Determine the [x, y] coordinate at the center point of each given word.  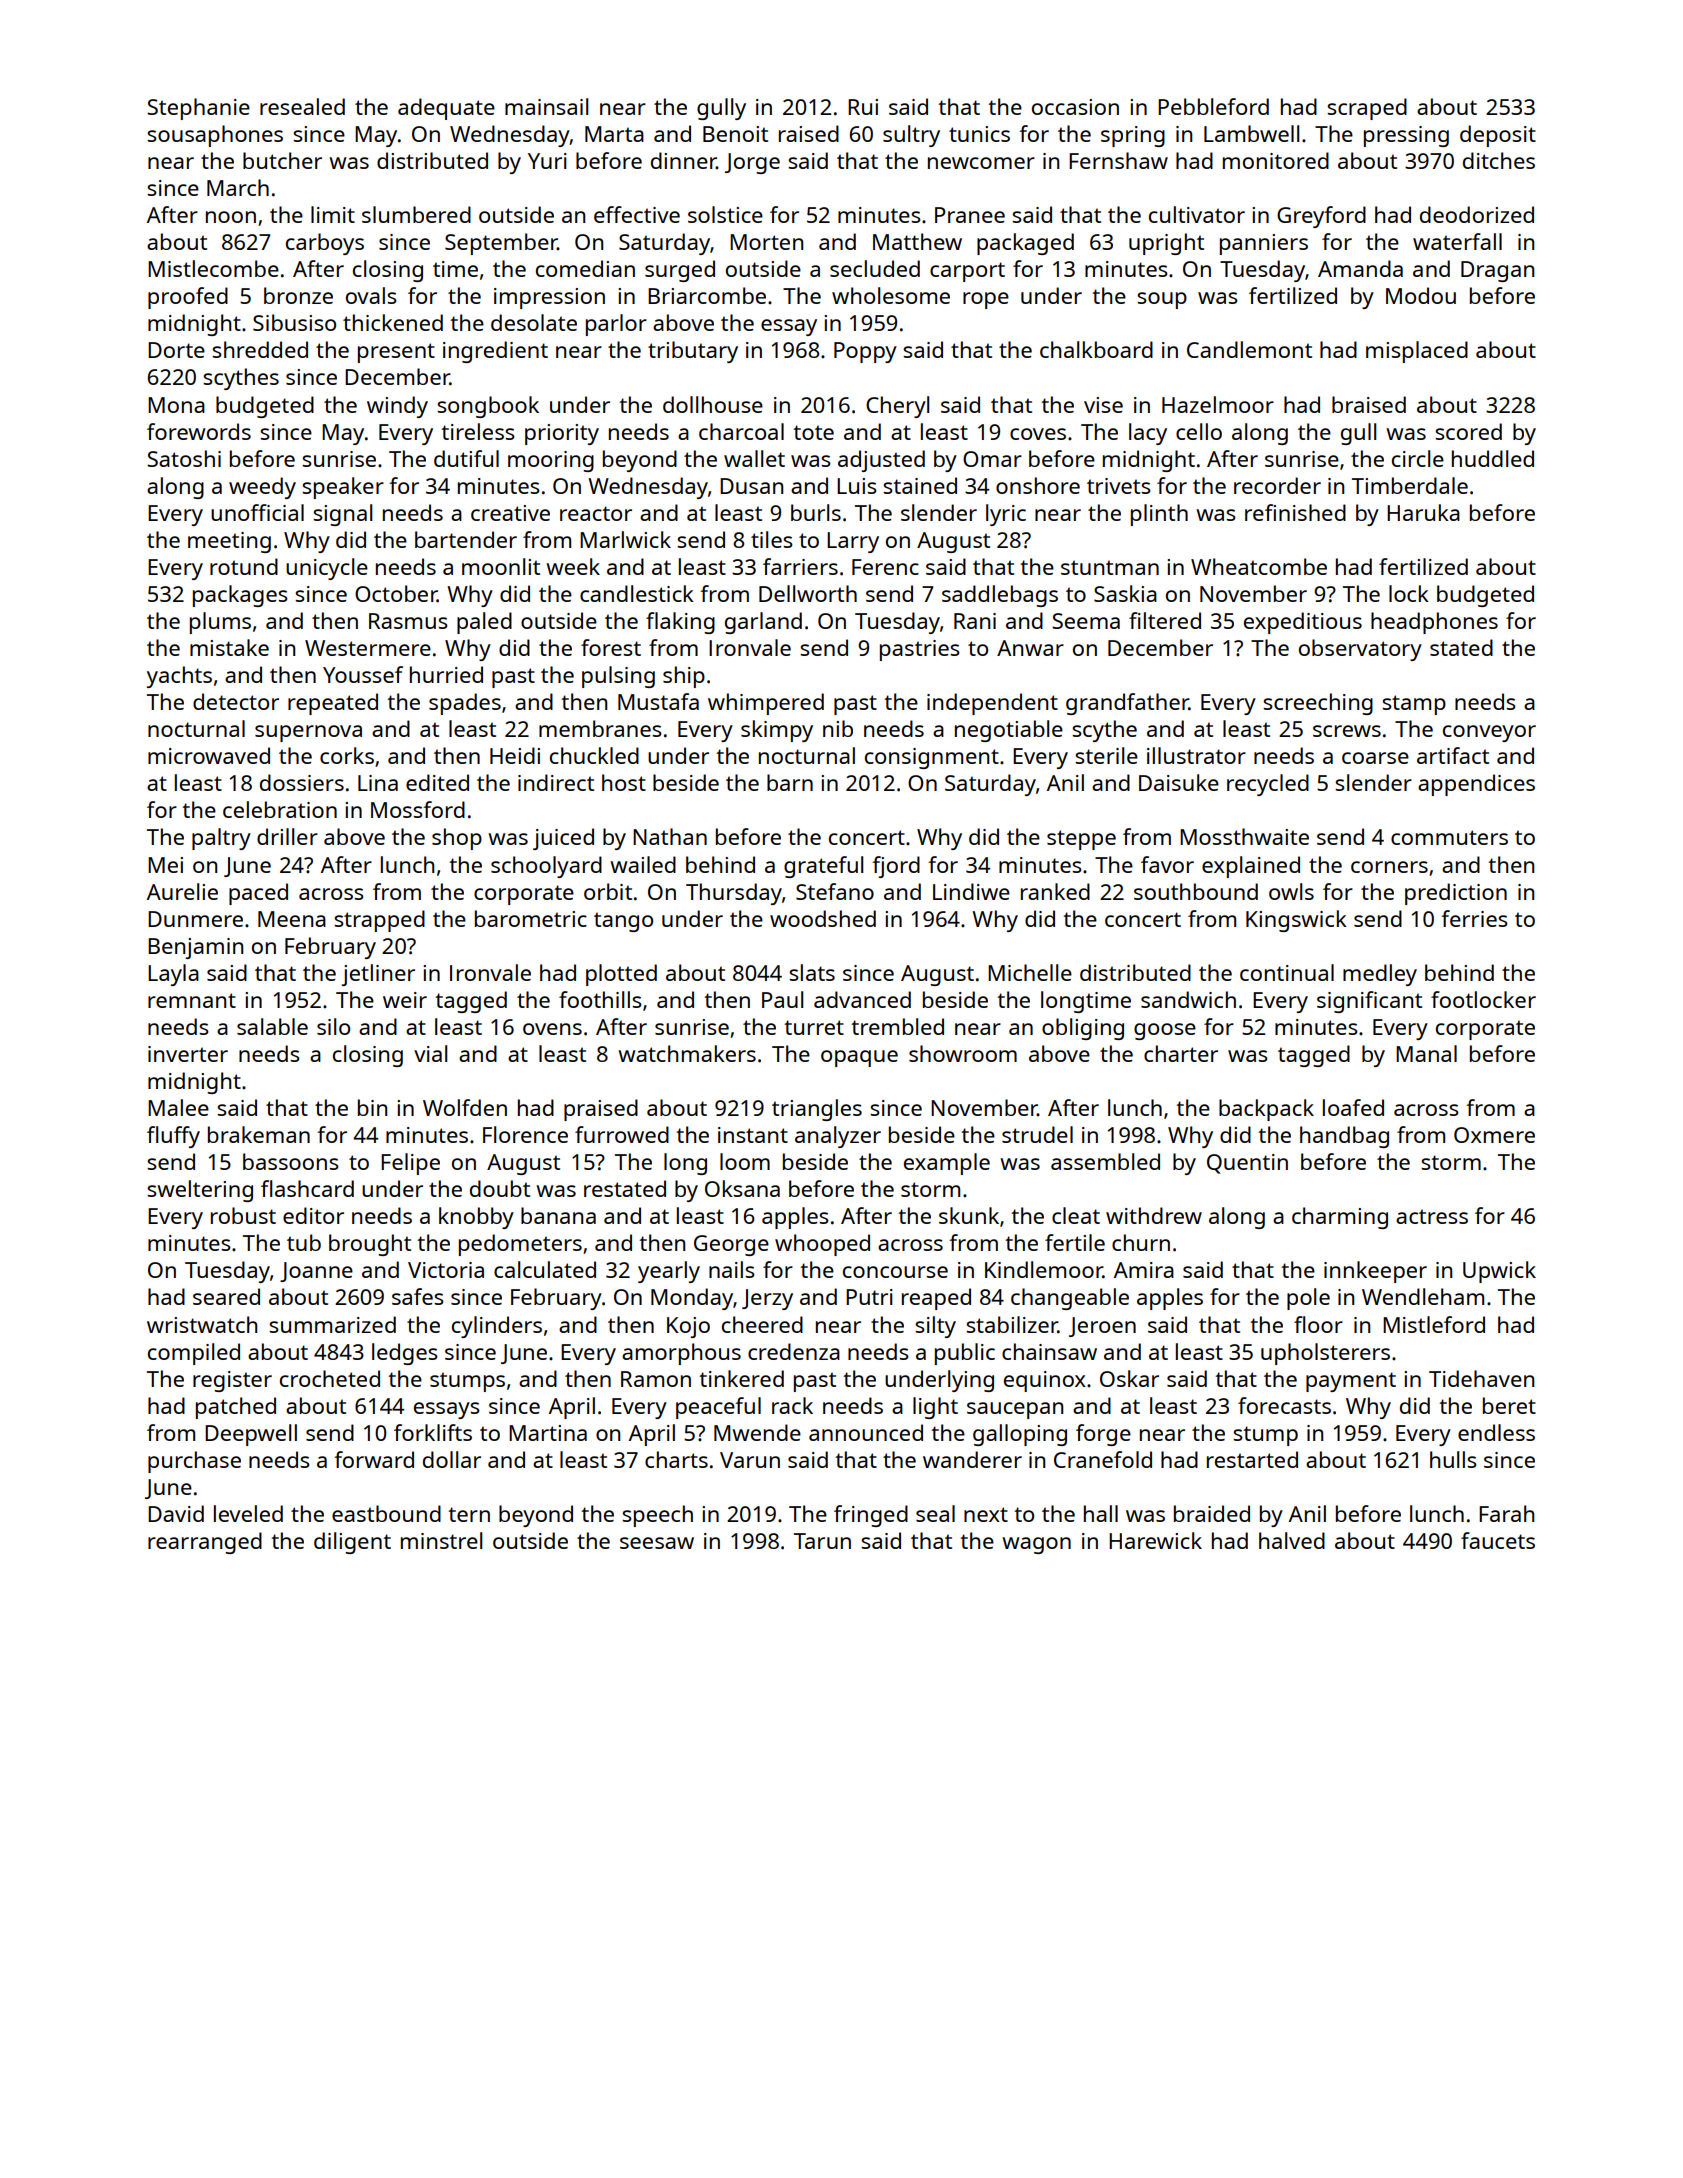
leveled [248, 1513]
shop [457, 839]
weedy [262, 488]
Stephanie [198, 109]
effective [637, 214]
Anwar [1030, 648]
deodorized [1477, 214]
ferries [1474, 918]
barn [790, 782]
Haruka [1423, 512]
